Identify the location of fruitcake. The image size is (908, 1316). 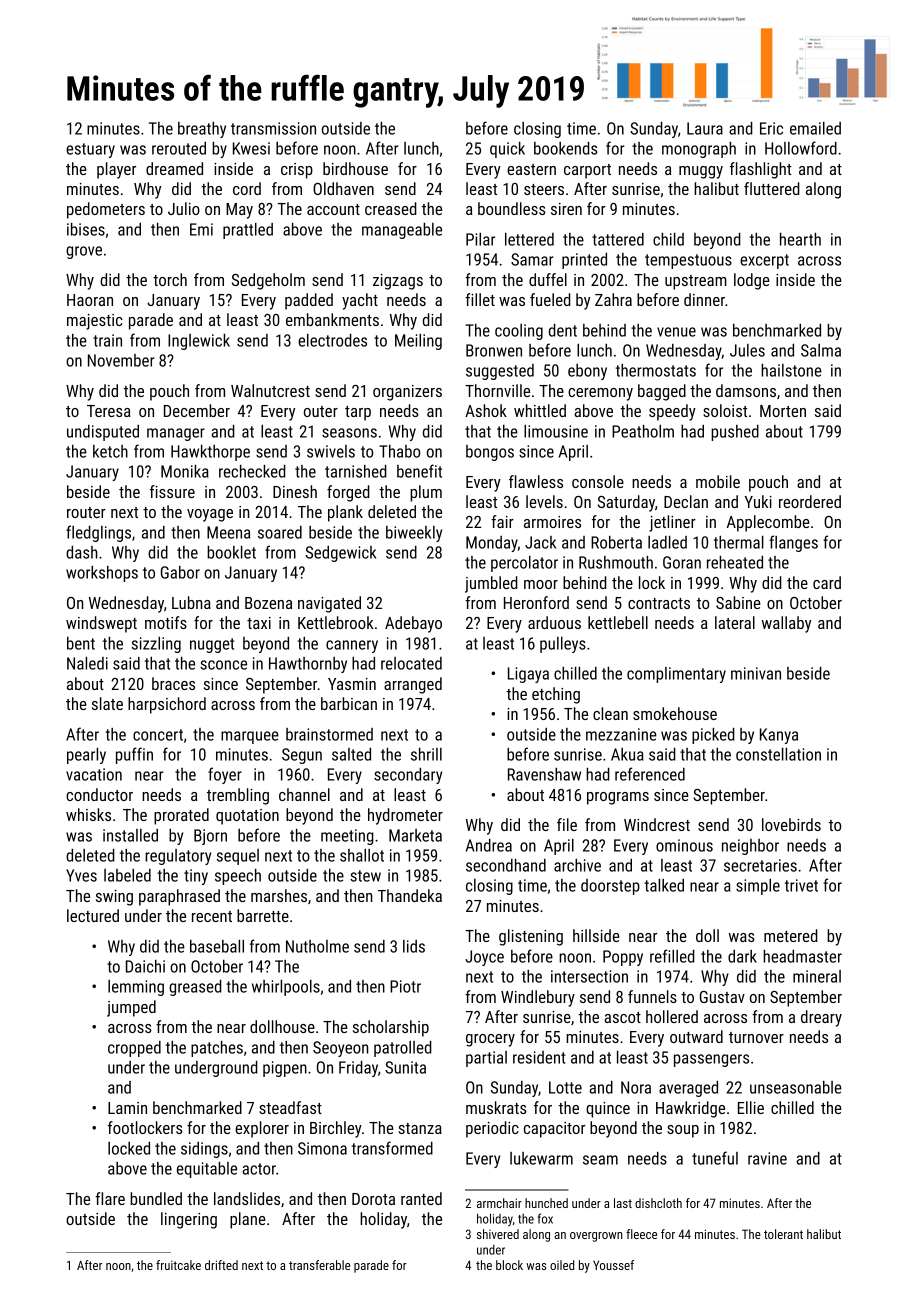
(178, 1265).
